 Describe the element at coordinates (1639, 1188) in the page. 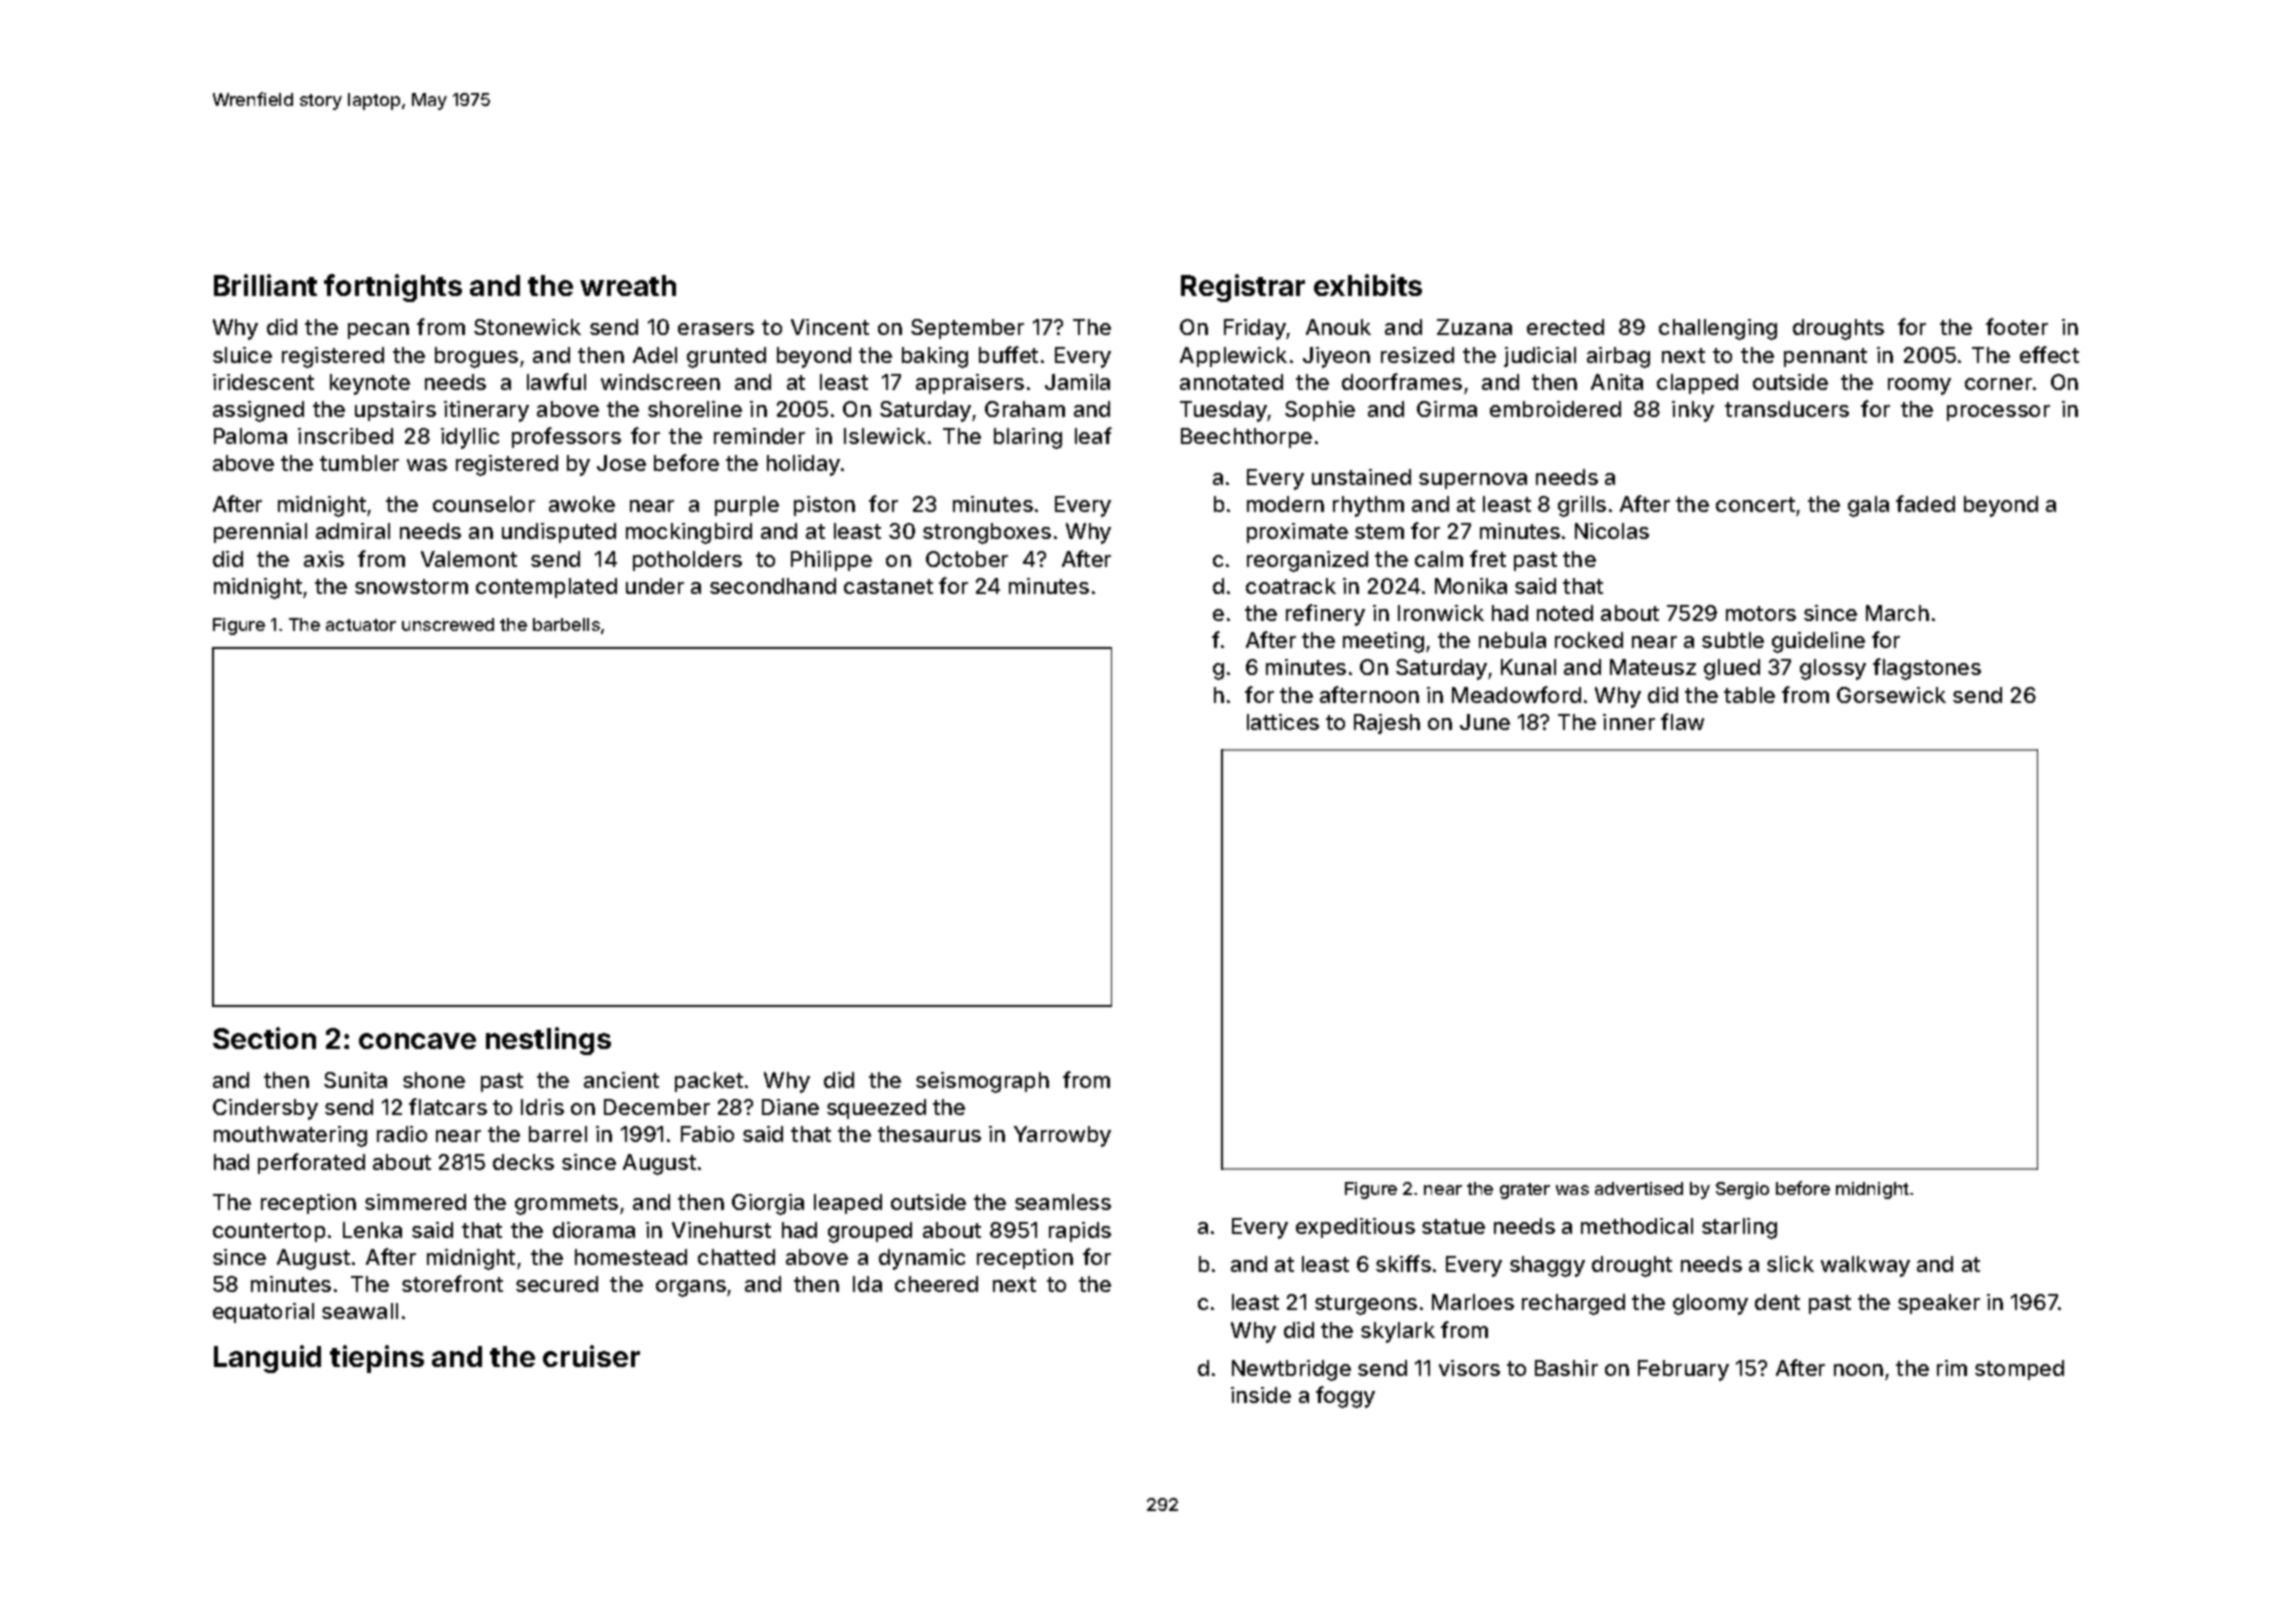

I see `advertised` at that location.
